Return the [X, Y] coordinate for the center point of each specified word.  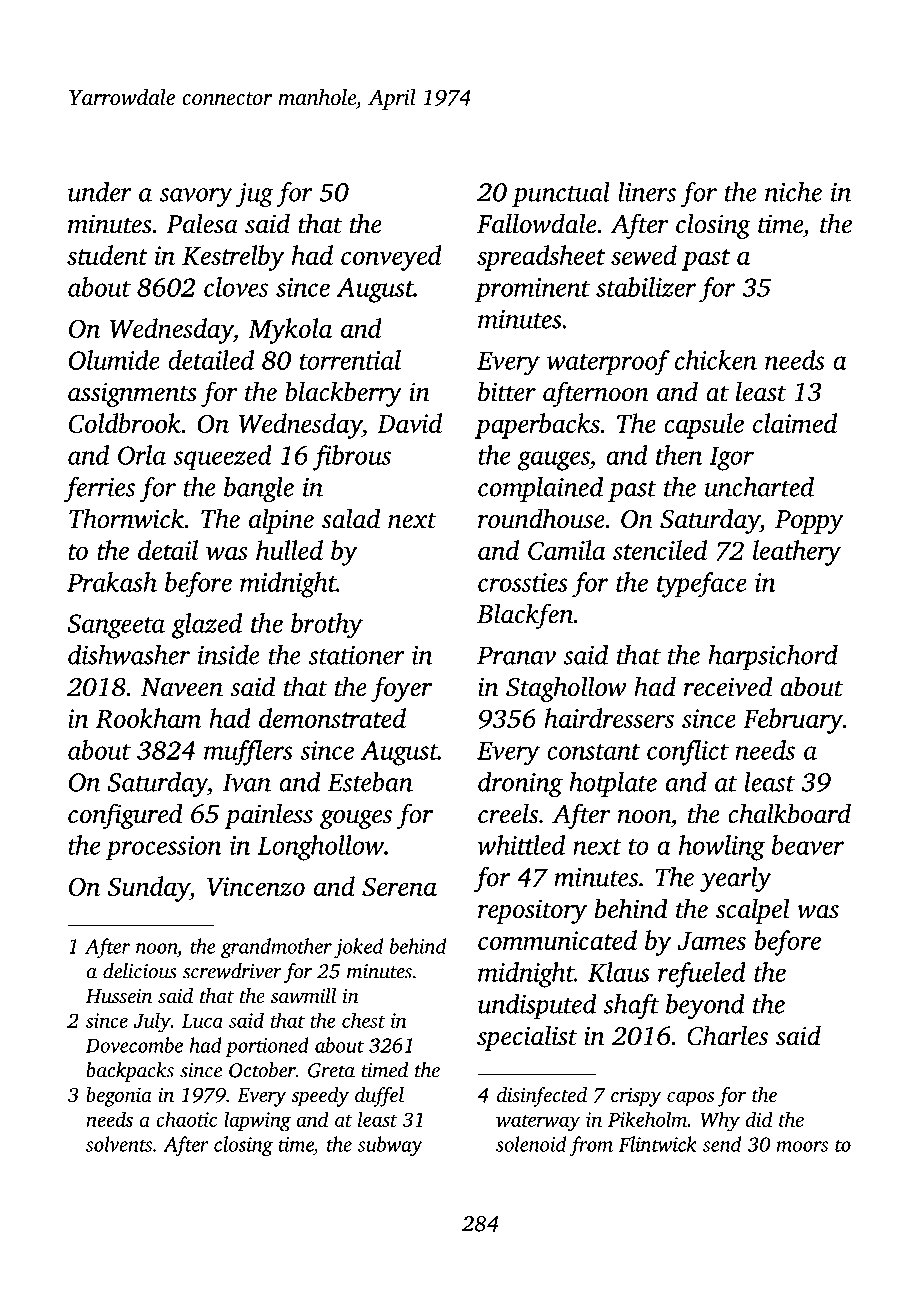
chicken [716, 360]
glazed [207, 626]
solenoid [531, 1144]
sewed [644, 255]
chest [363, 1020]
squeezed [222, 458]
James [712, 941]
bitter [507, 391]
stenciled [660, 550]
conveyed [391, 258]
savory [196, 197]
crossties [523, 582]
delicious [140, 971]
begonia [119, 1097]
